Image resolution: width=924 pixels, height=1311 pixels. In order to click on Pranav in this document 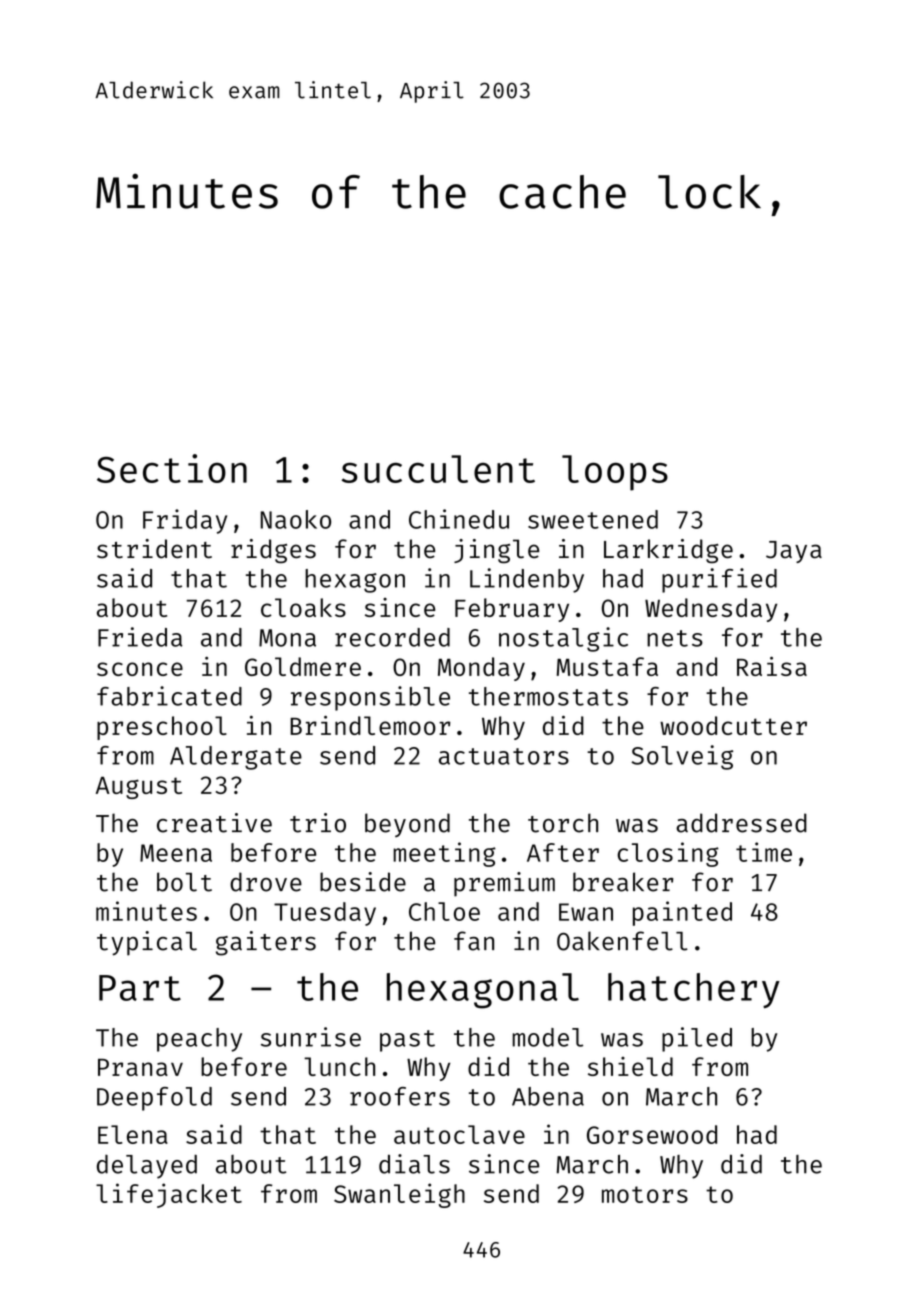, I will do `click(140, 1067)`.
